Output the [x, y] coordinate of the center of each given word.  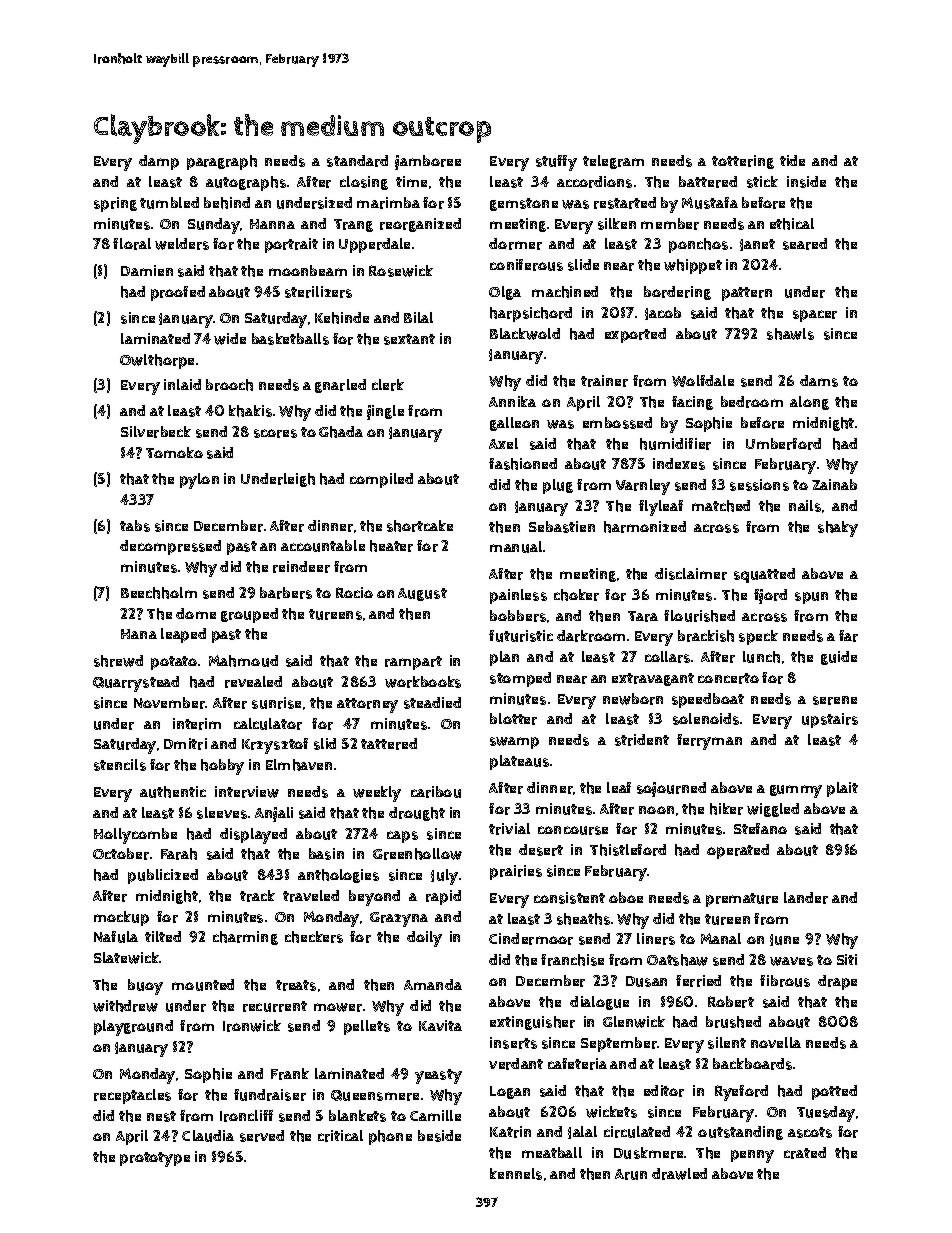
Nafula [116, 937]
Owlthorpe [157, 361]
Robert [731, 1002]
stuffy [556, 163]
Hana [139, 634]
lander [806, 898]
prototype [155, 1159]
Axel [503, 443]
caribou [436, 792]
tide [792, 160]
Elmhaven [299, 765]
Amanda [433, 984]
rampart [413, 663]
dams [819, 381]
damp [159, 162]
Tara [643, 616]
